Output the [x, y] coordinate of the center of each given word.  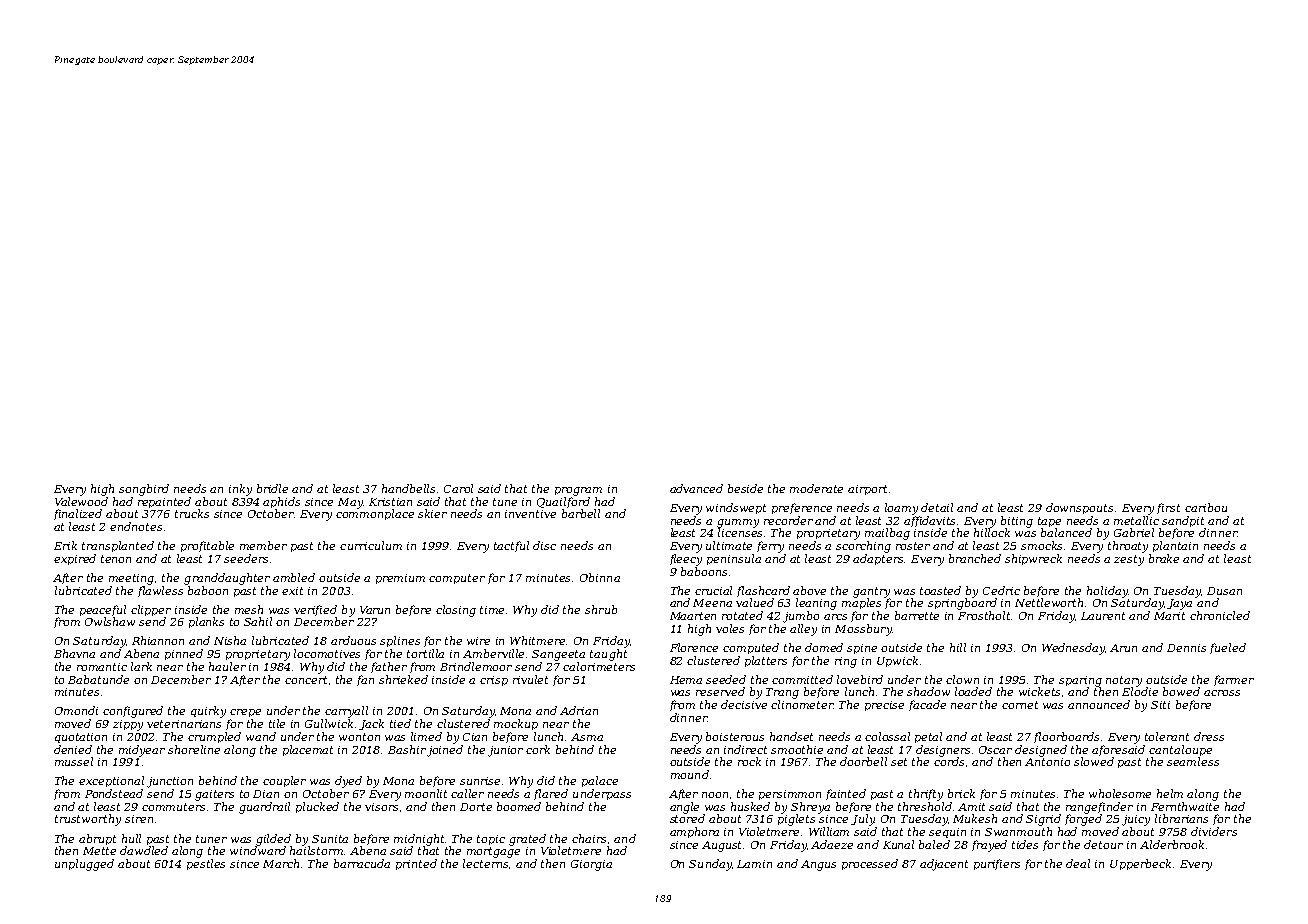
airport [867, 490]
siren [139, 819]
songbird [144, 490]
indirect [745, 749]
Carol [458, 488]
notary [1124, 681]
